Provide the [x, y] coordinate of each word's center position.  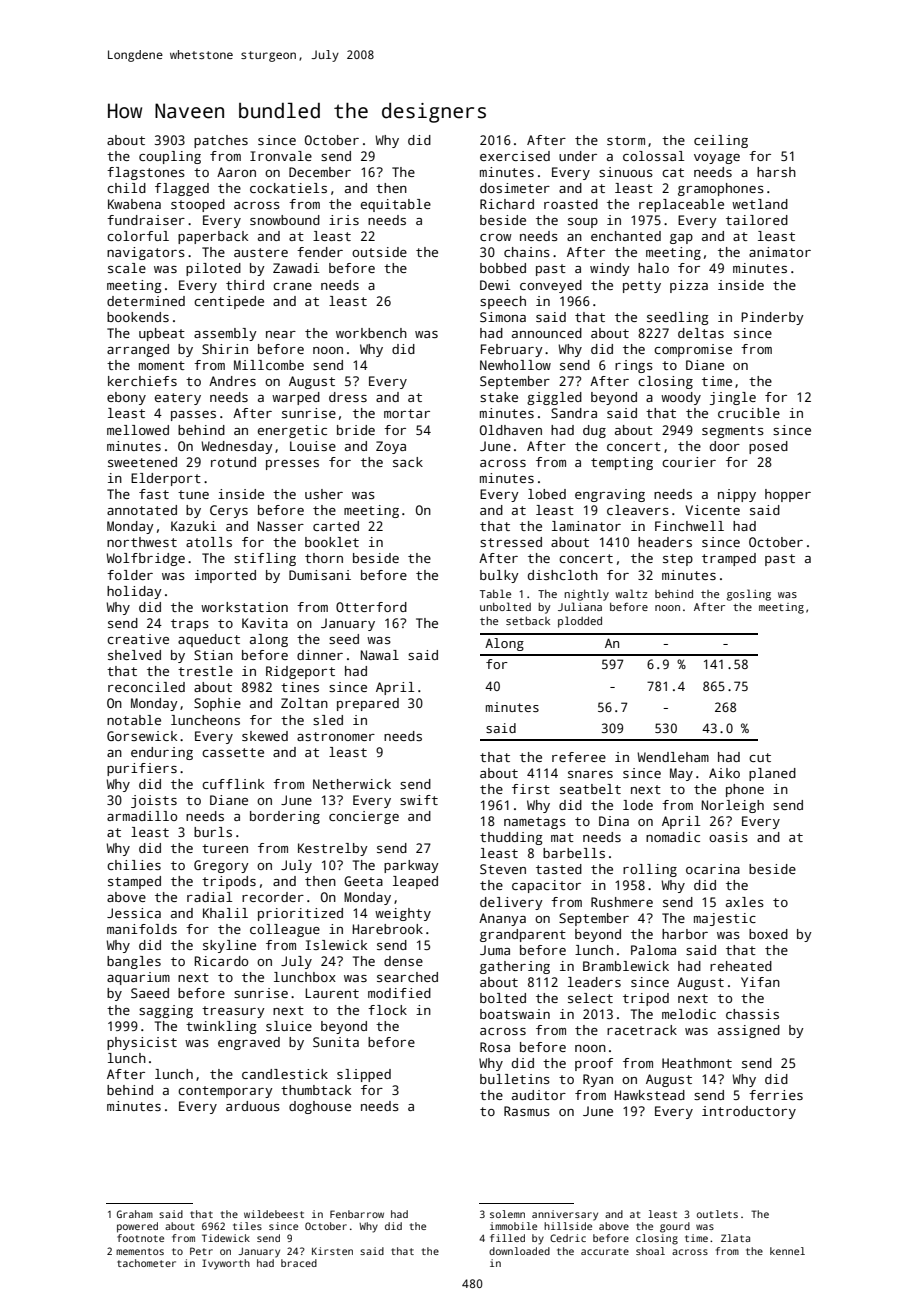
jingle [733, 398]
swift [419, 800]
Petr [201, 1251]
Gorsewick [142, 736]
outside [379, 252]
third [245, 285]
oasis [728, 837]
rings [634, 366]
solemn [507, 1214]
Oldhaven [511, 430]
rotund [233, 462]
